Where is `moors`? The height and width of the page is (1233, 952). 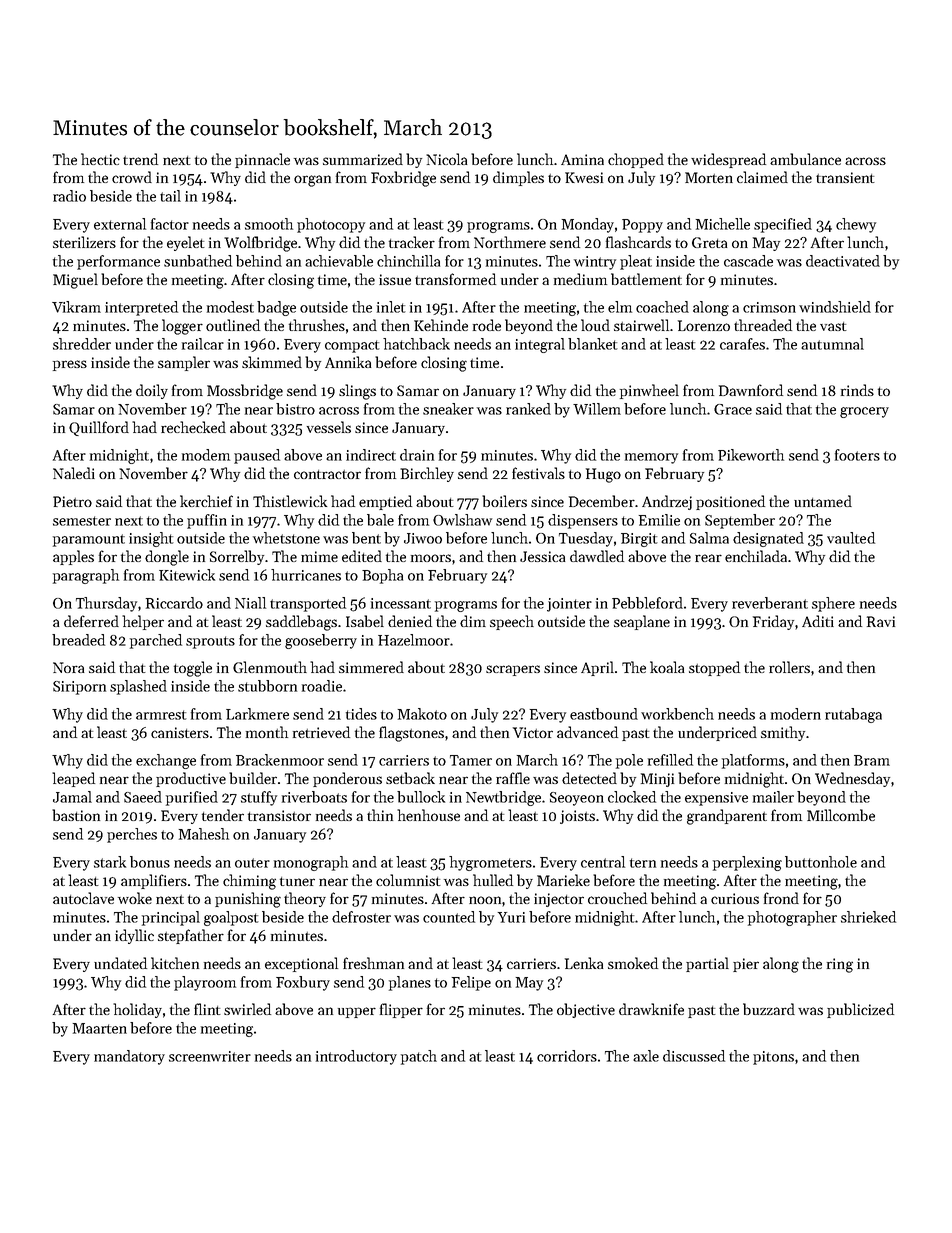 moors is located at coordinates (431, 558).
